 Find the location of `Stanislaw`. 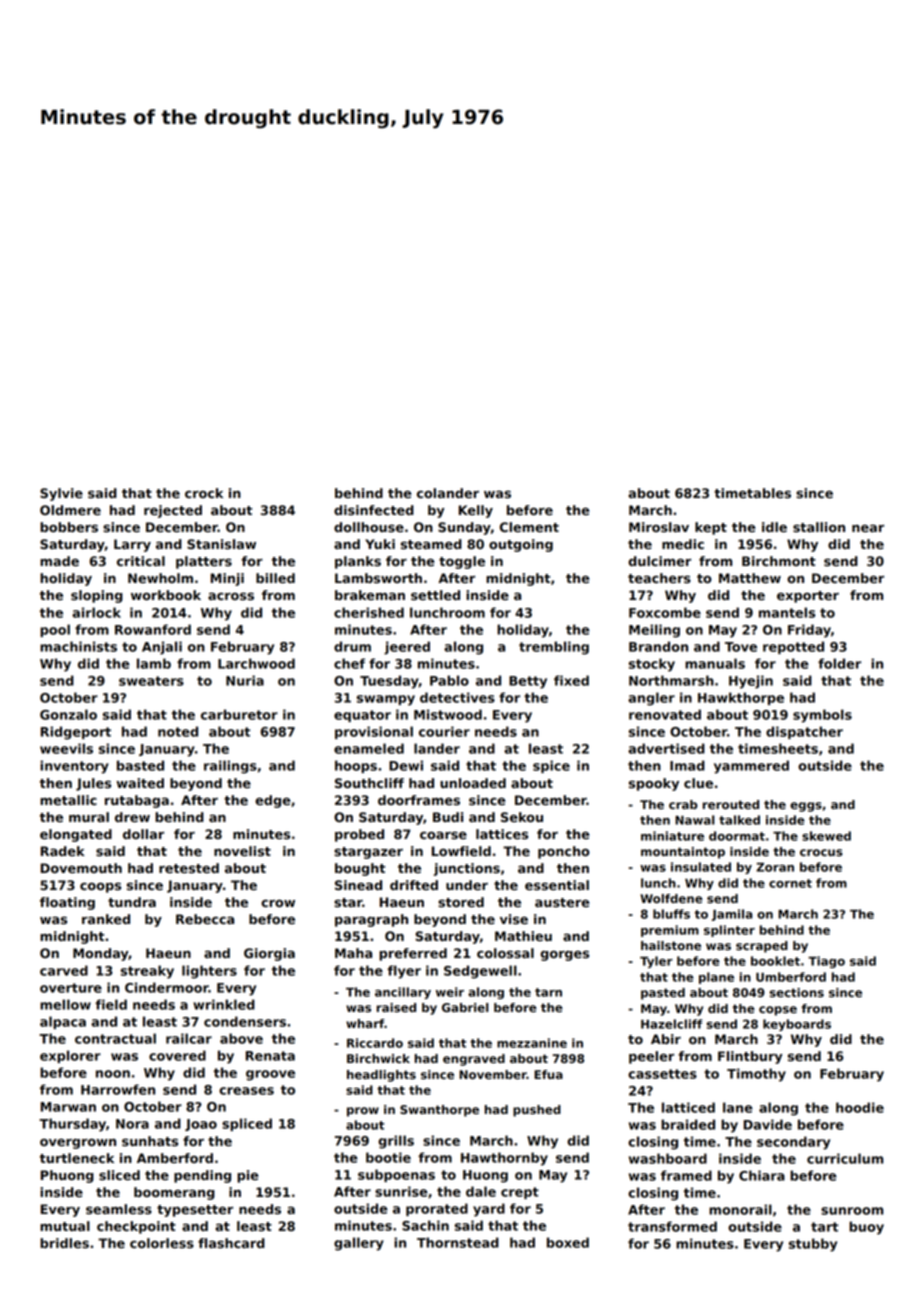

Stanislaw is located at coordinates (221, 544).
